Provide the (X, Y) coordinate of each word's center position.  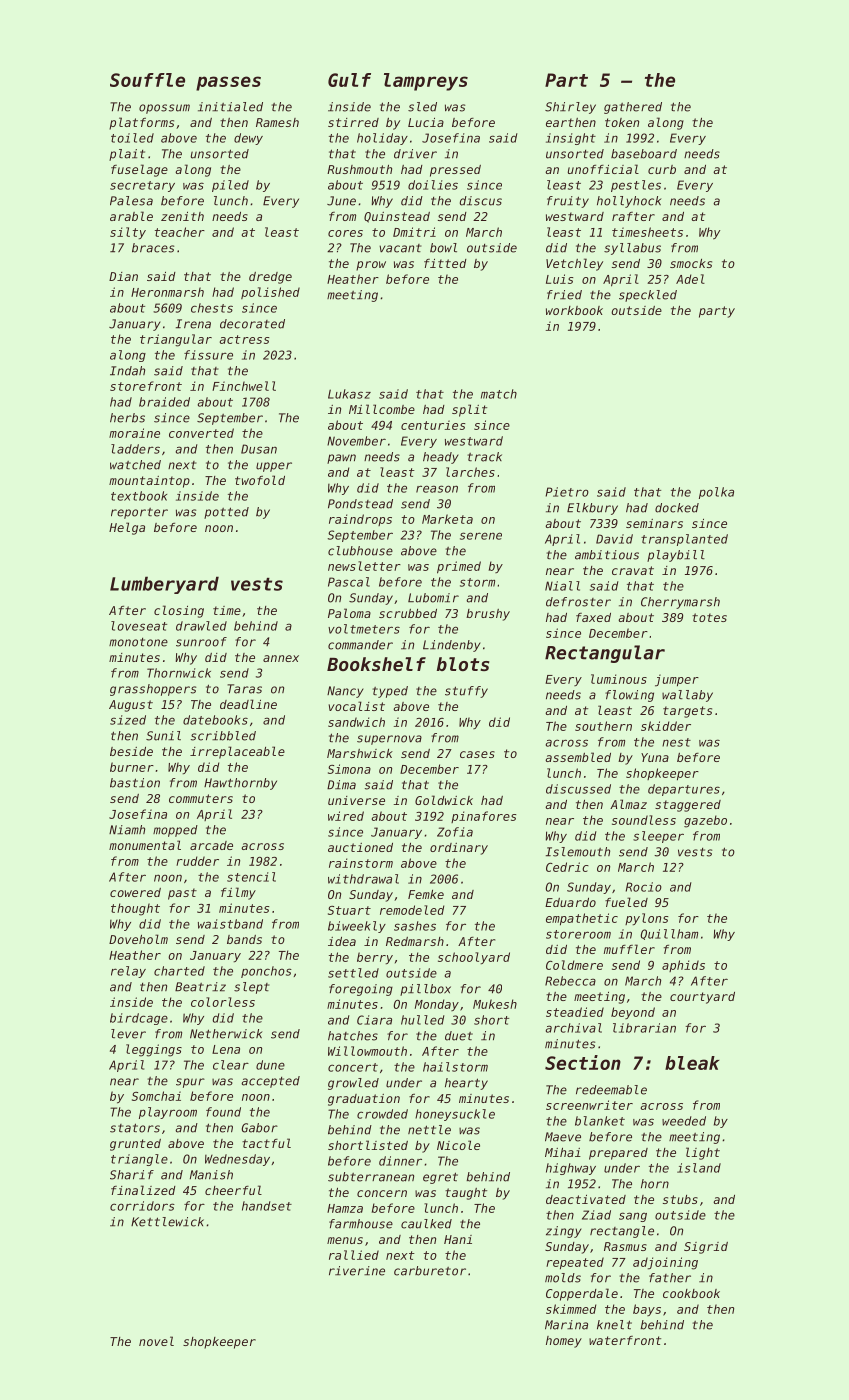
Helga (127, 528)
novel (156, 1341)
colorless (223, 1002)
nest (676, 742)
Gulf (349, 80)
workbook (574, 310)
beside (131, 751)
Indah (127, 371)
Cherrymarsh (680, 603)
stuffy (466, 692)
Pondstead (360, 504)
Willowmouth (367, 1051)
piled (230, 186)
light (703, 1153)
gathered (633, 108)
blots (463, 664)
